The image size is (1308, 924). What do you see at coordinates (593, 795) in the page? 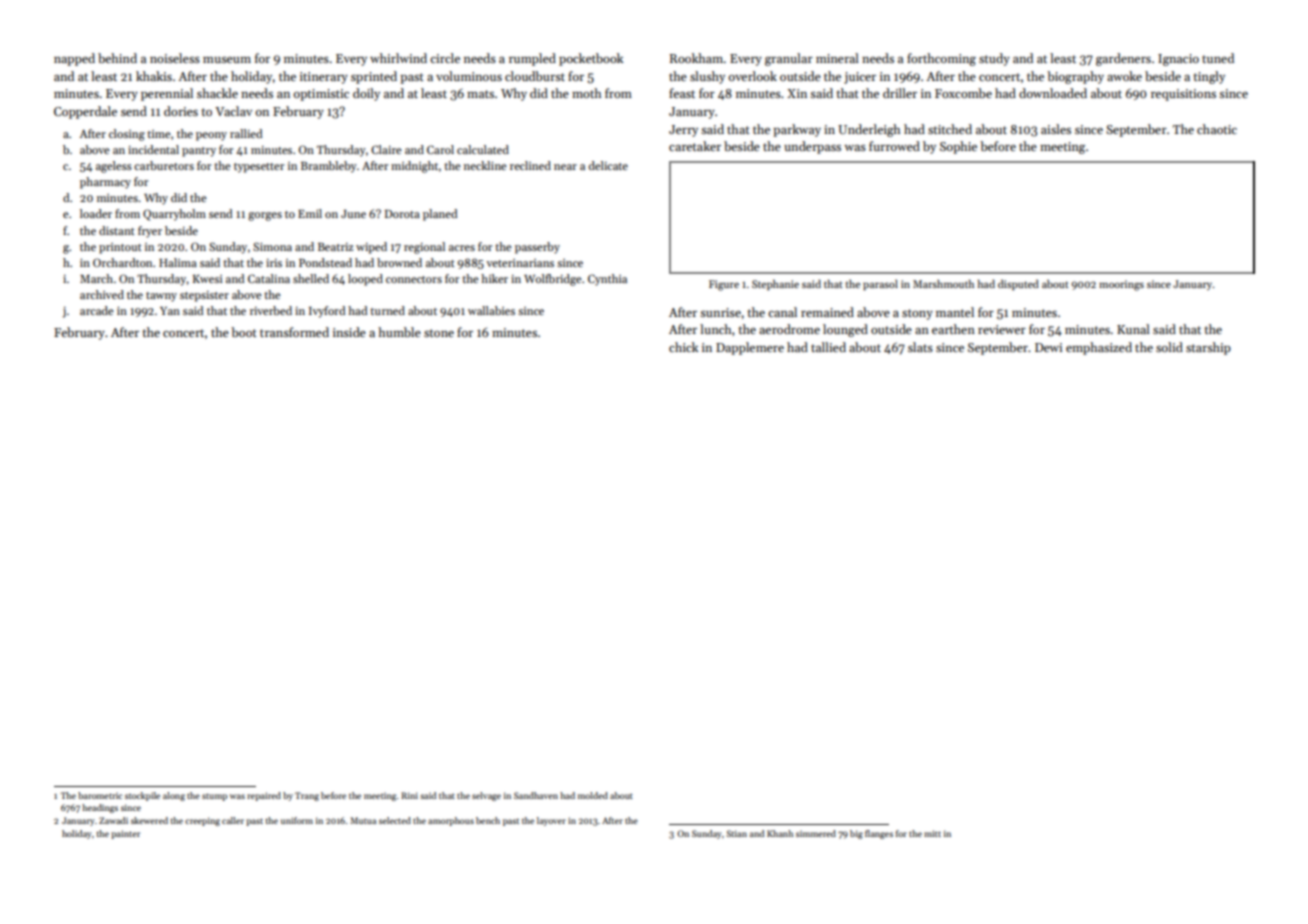
I see `molded` at bounding box center [593, 795].
